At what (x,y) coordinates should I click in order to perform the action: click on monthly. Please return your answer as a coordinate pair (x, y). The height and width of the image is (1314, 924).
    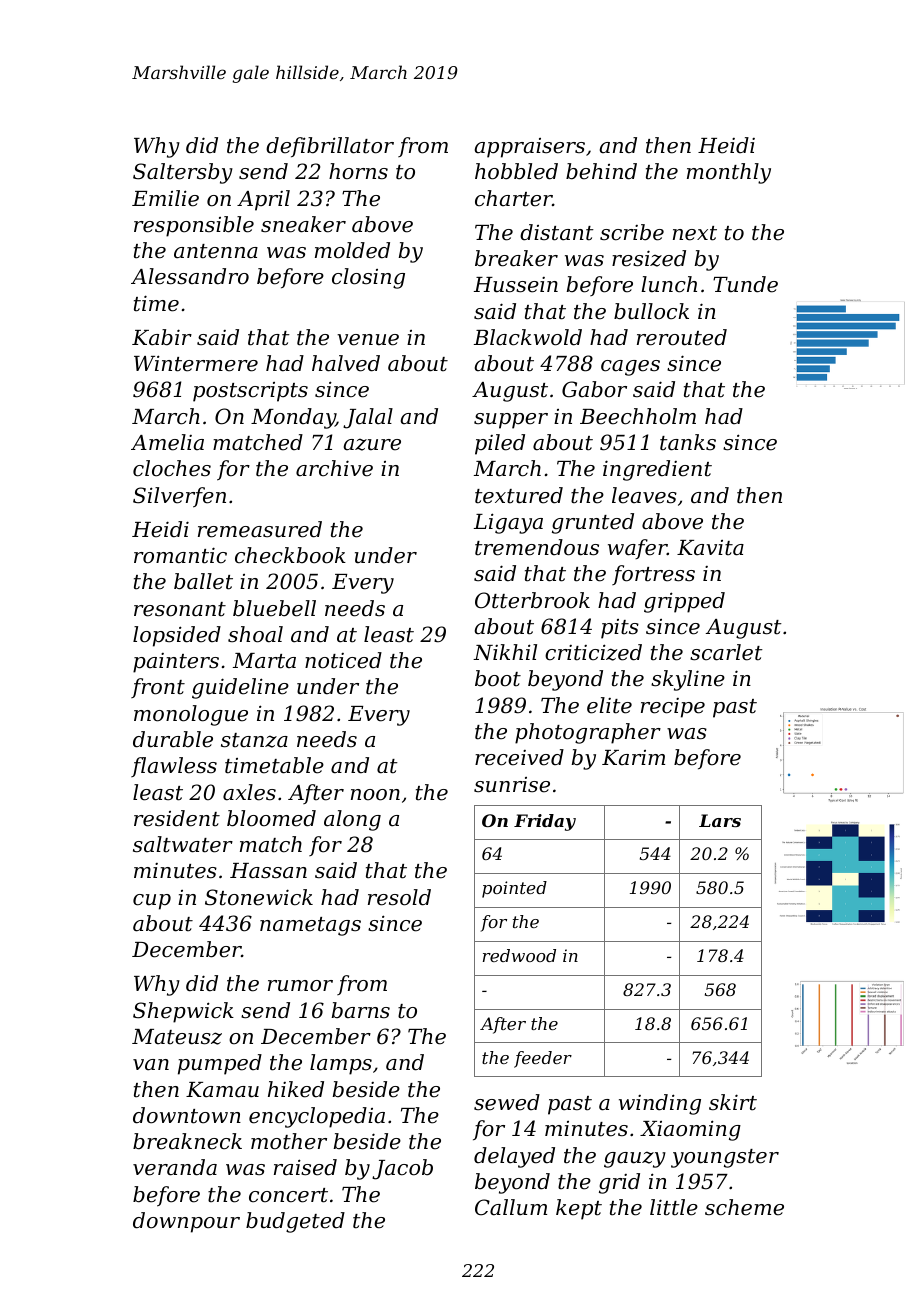
    Looking at the image, I should click on (729, 173).
